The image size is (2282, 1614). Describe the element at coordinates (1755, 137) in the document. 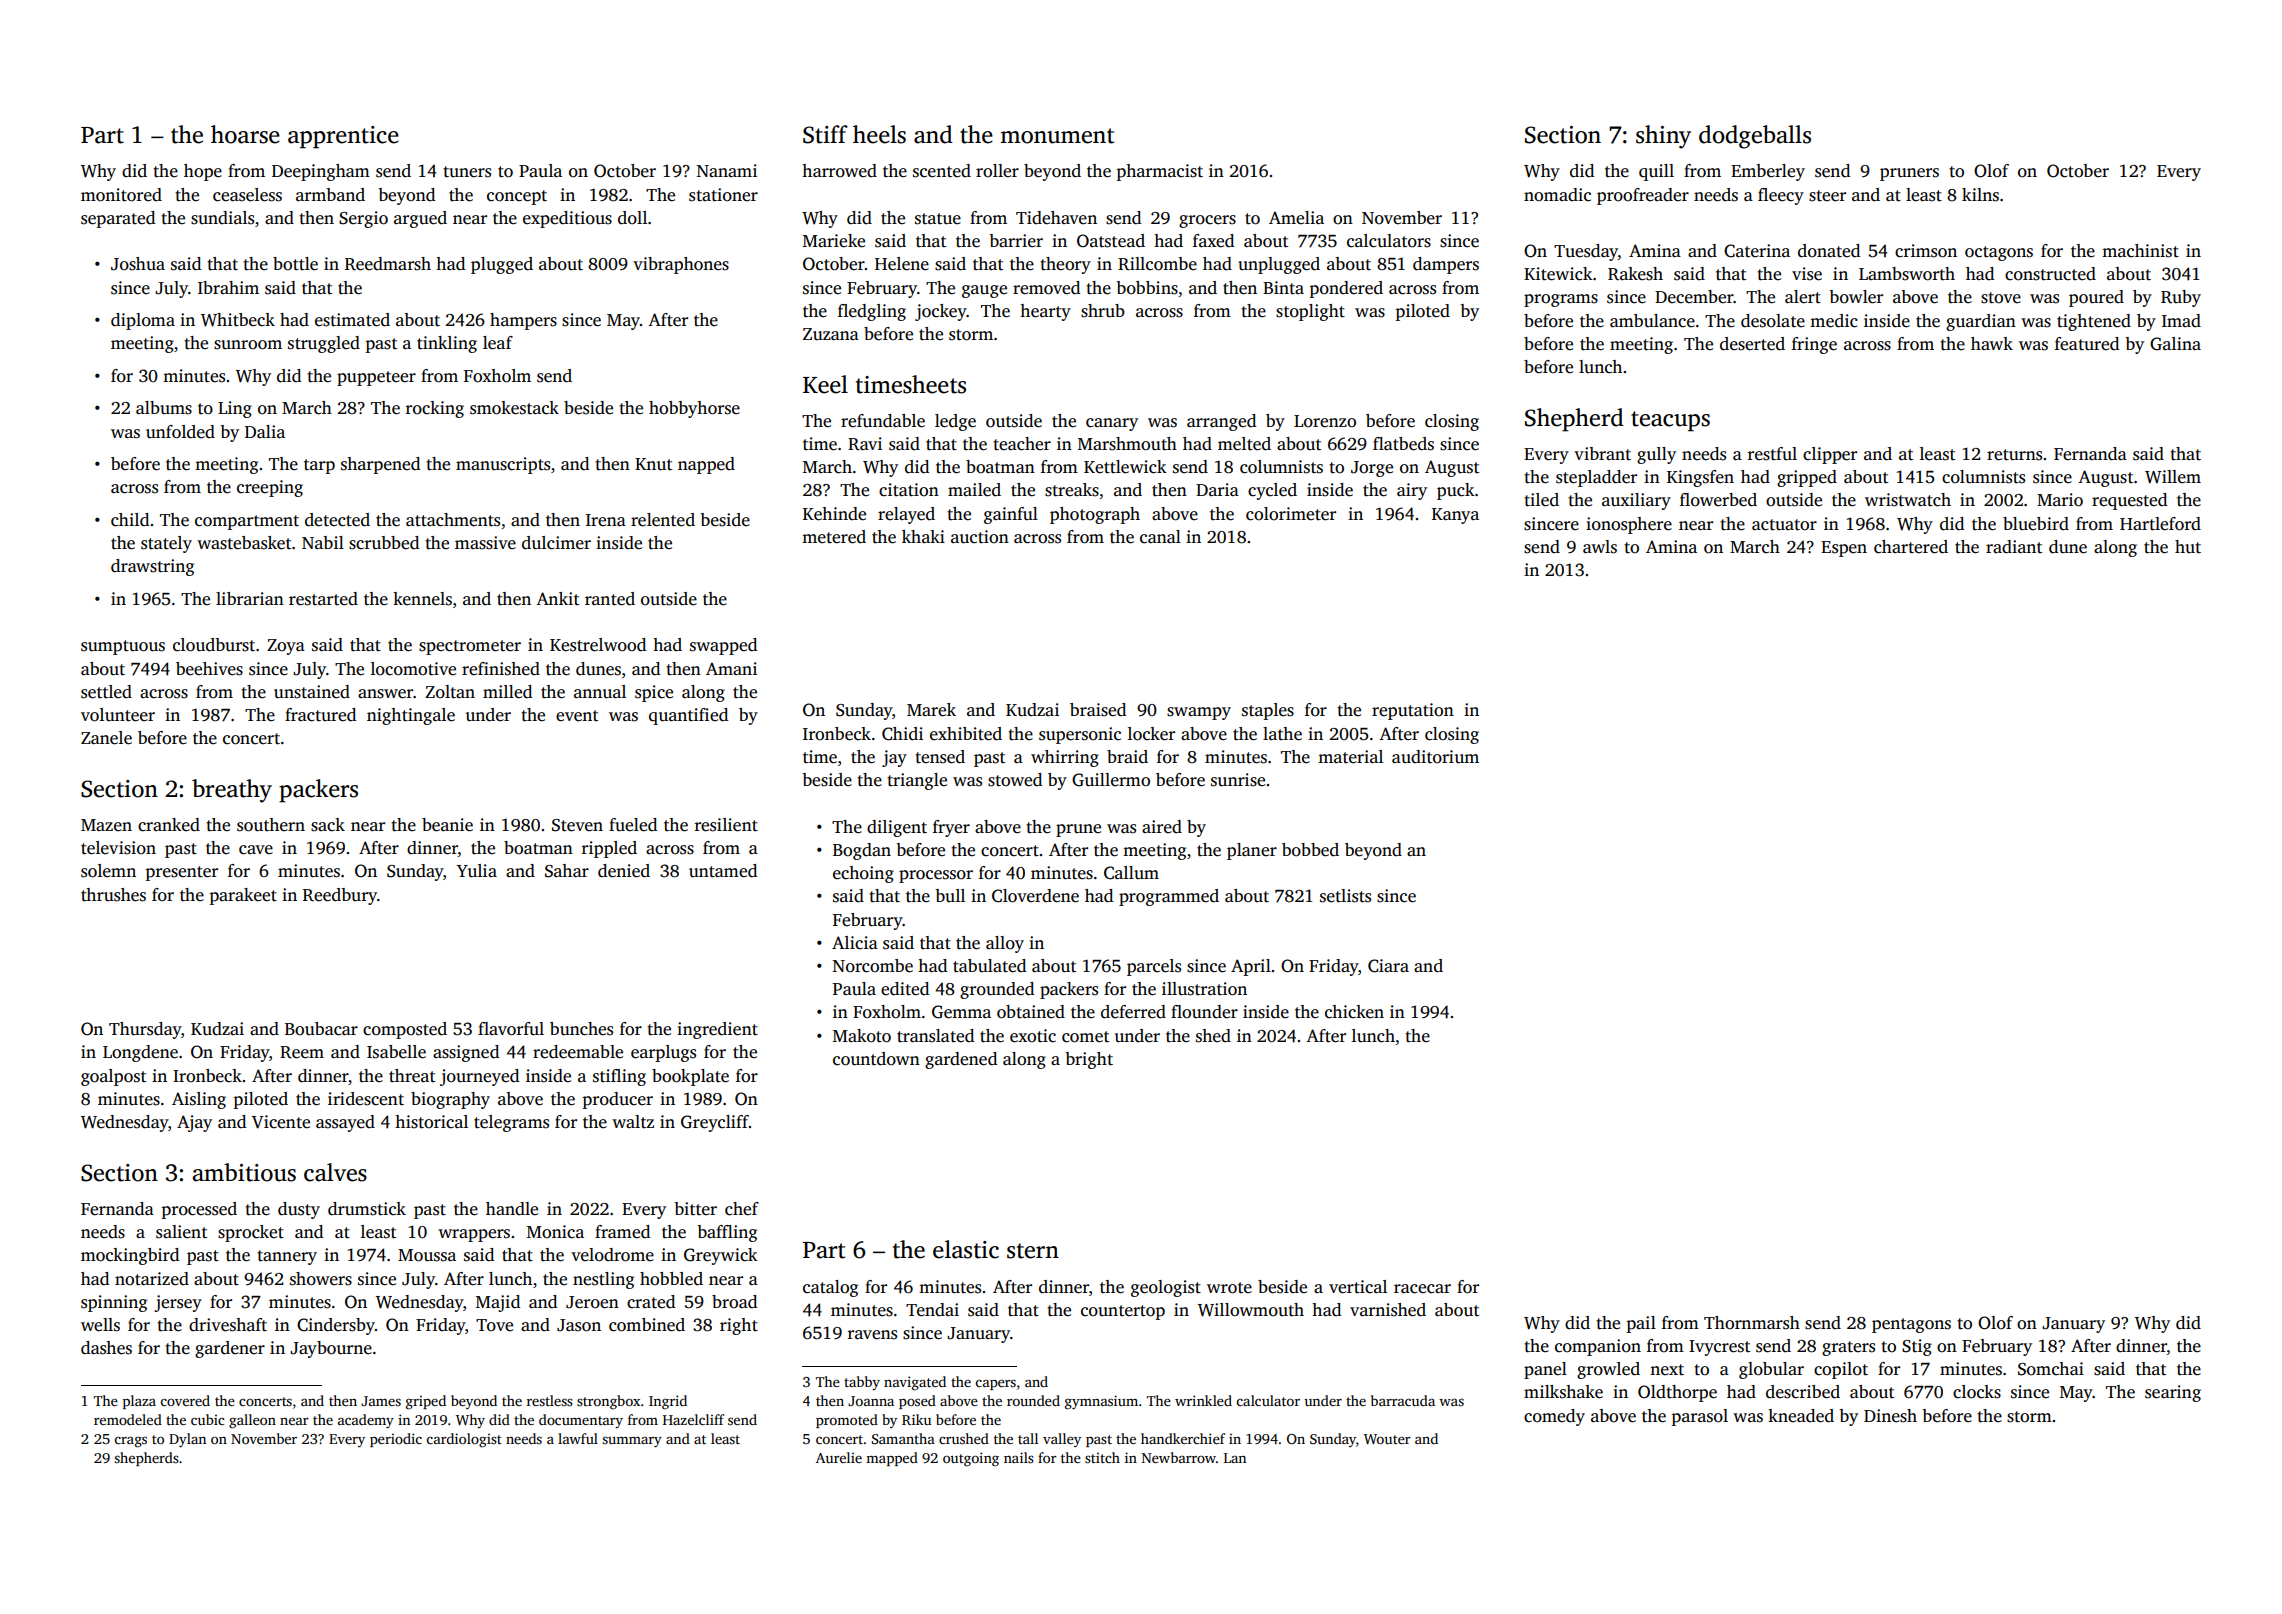

I see `dodgeballs` at that location.
